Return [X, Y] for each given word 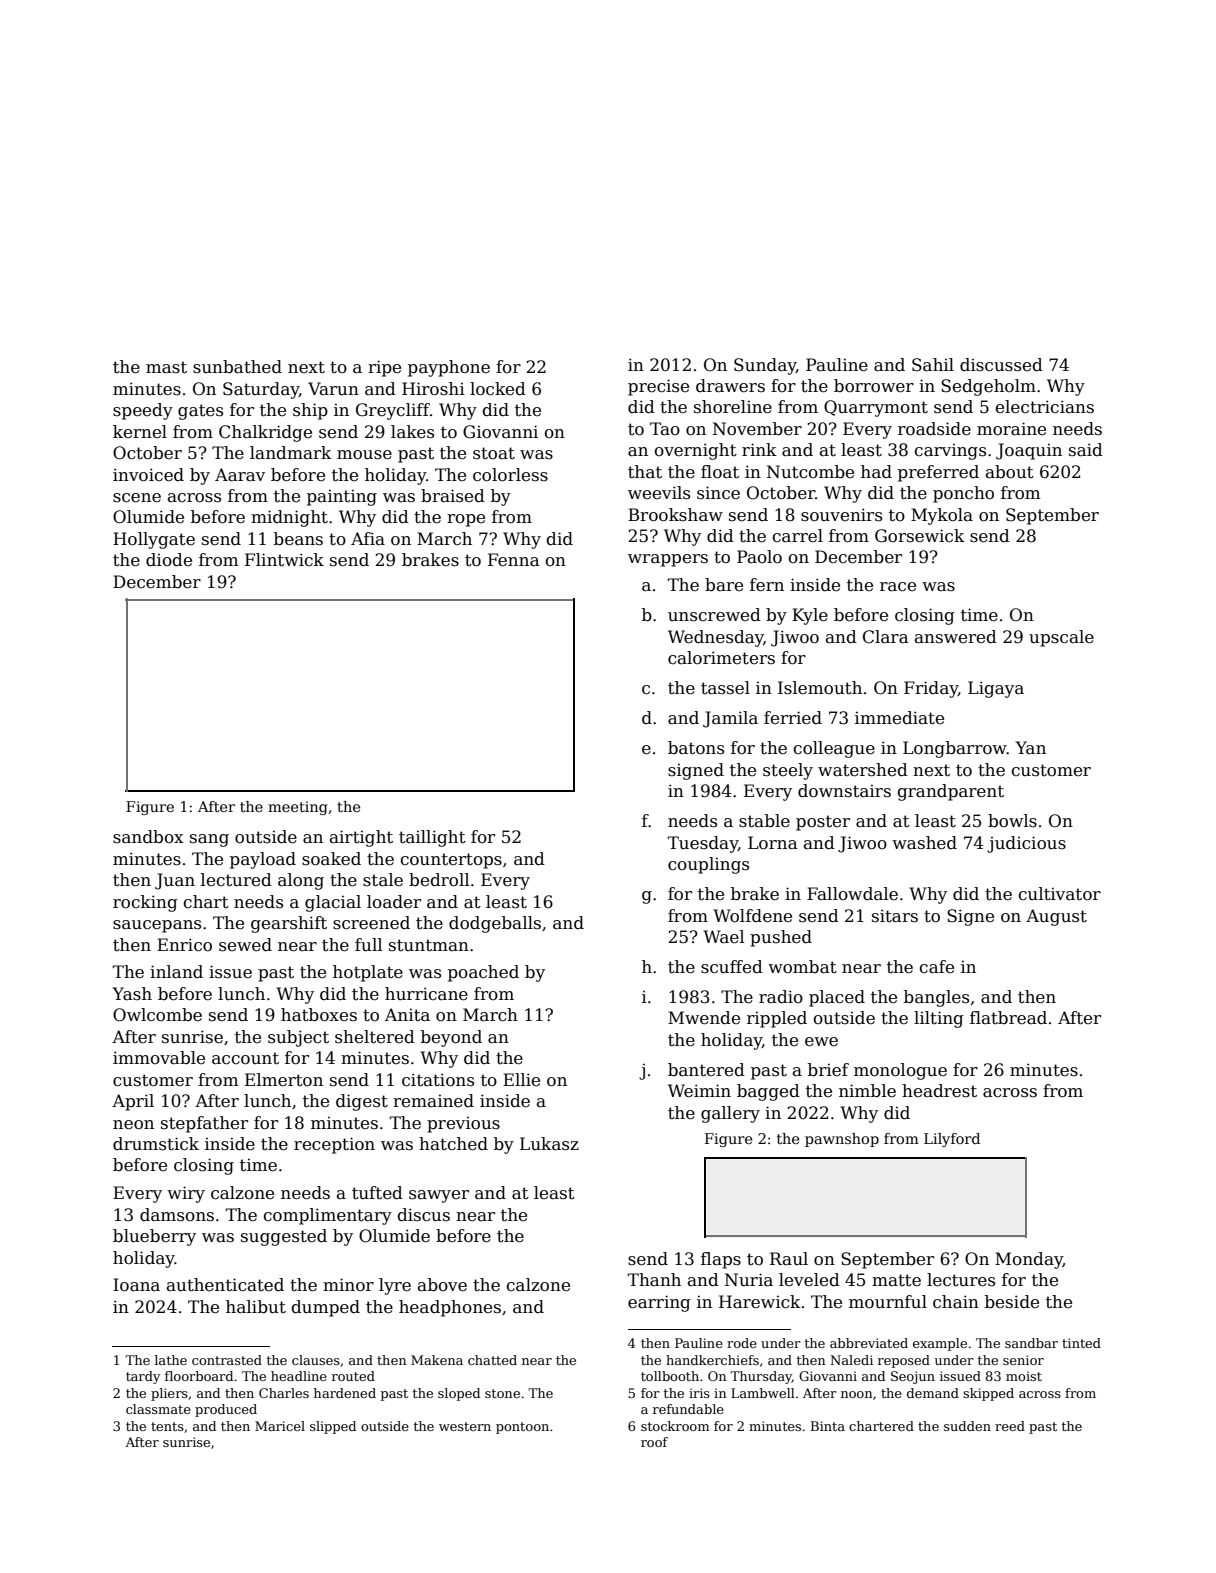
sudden [967, 1426]
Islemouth [820, 688]
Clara [886, 637]
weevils [659, 493]
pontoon [522, 1428]
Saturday [261, 390]
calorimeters [721, 658]
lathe [171, 1360]
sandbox [148, 837]
